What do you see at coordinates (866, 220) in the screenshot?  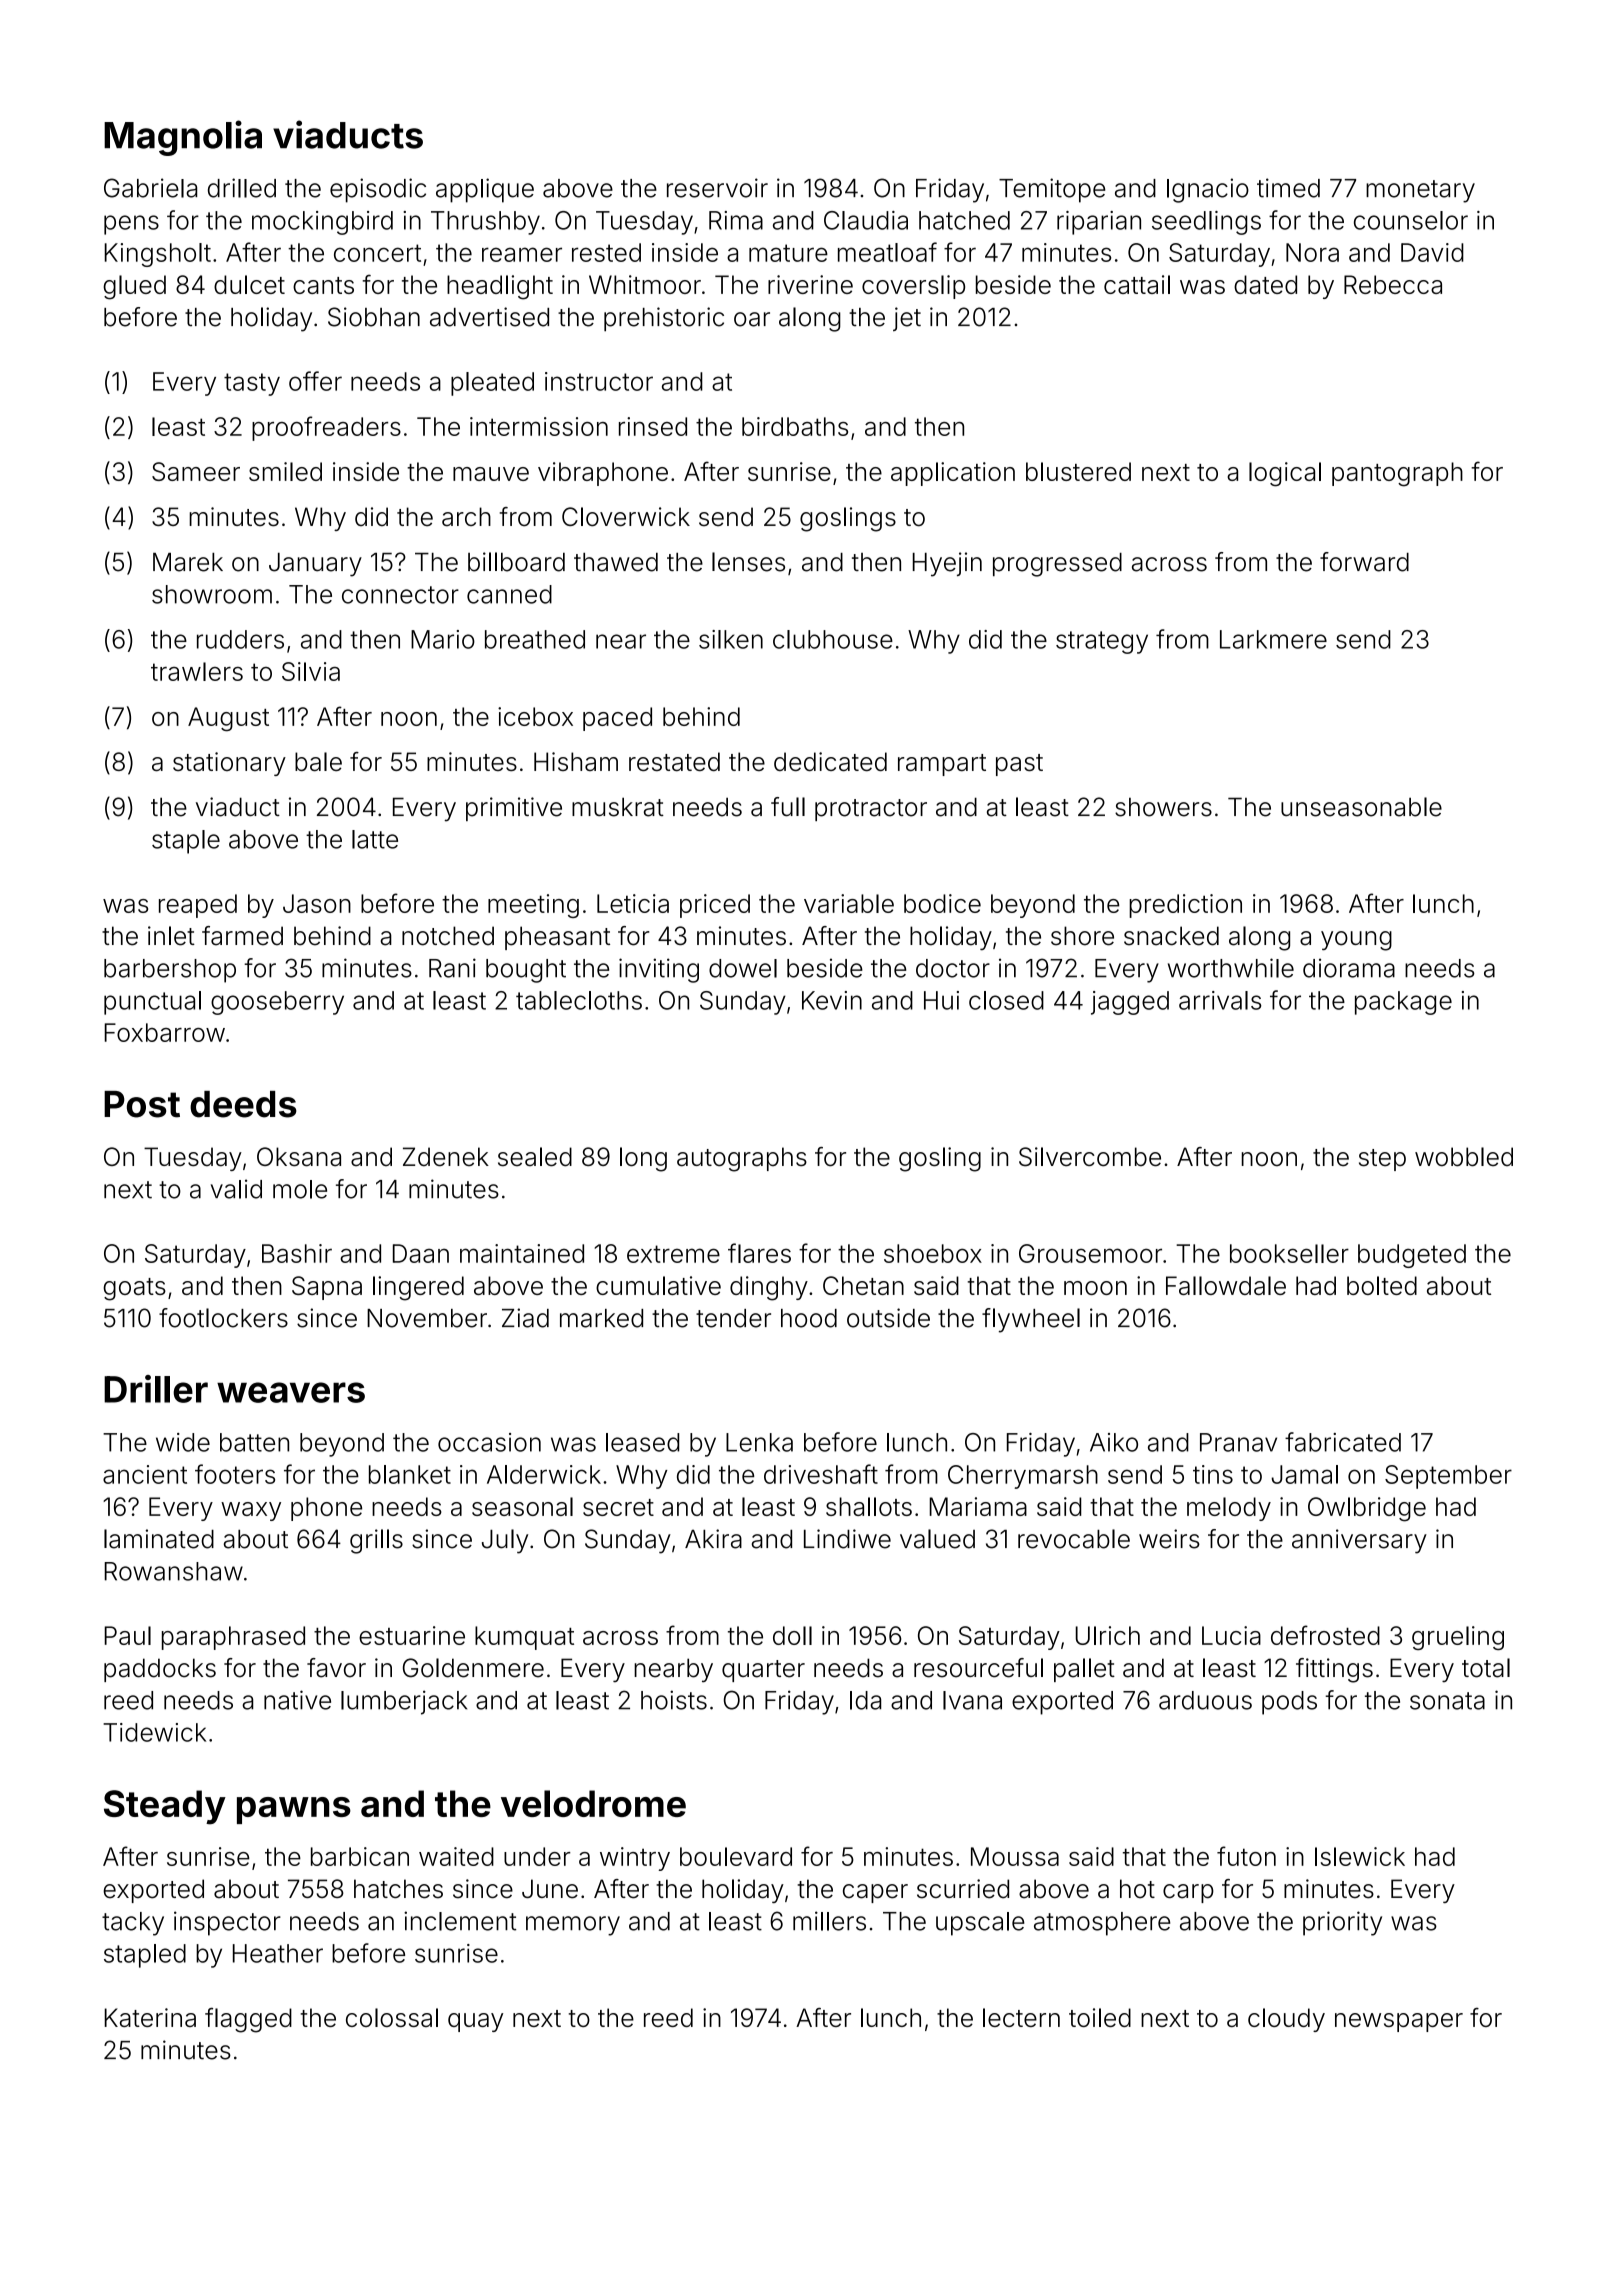 I see `Claudia` at bounding box center [866, 220].
